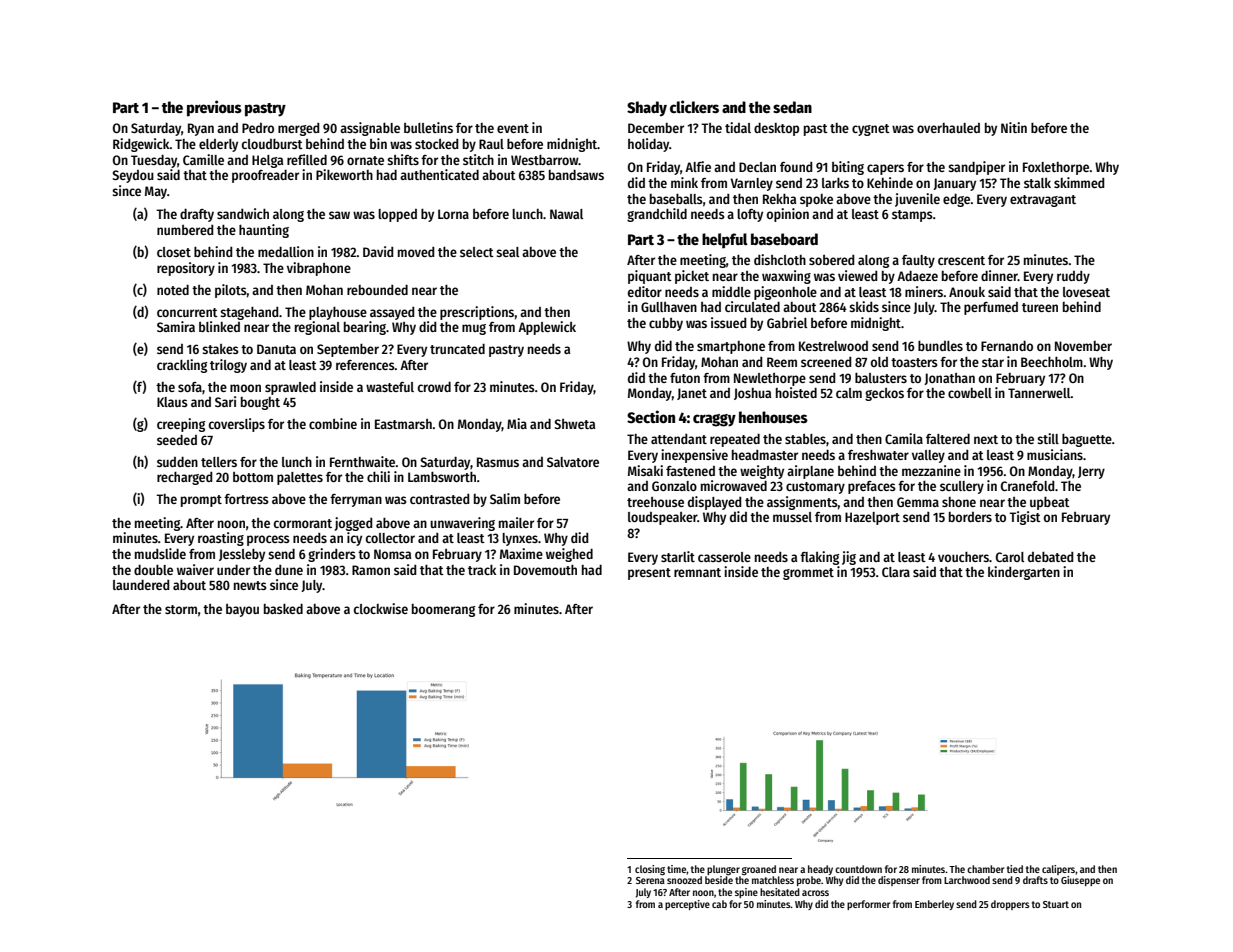 The height and width of the screenshot is (952, 1233). I want to click on Rasmus, so click(498, 462).
